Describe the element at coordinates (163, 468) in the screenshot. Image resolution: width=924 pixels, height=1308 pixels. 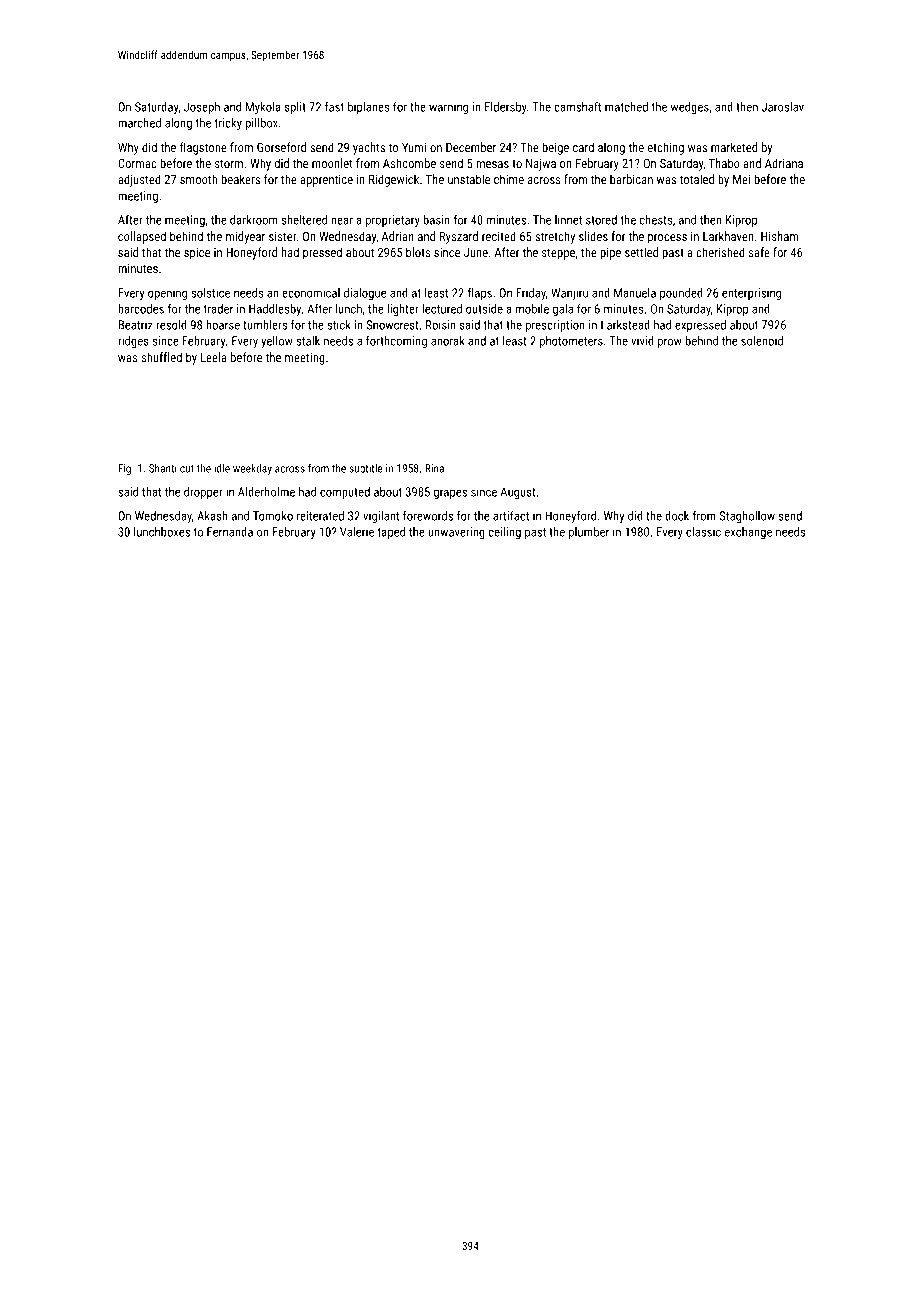
I see `Shanti` at that location.
